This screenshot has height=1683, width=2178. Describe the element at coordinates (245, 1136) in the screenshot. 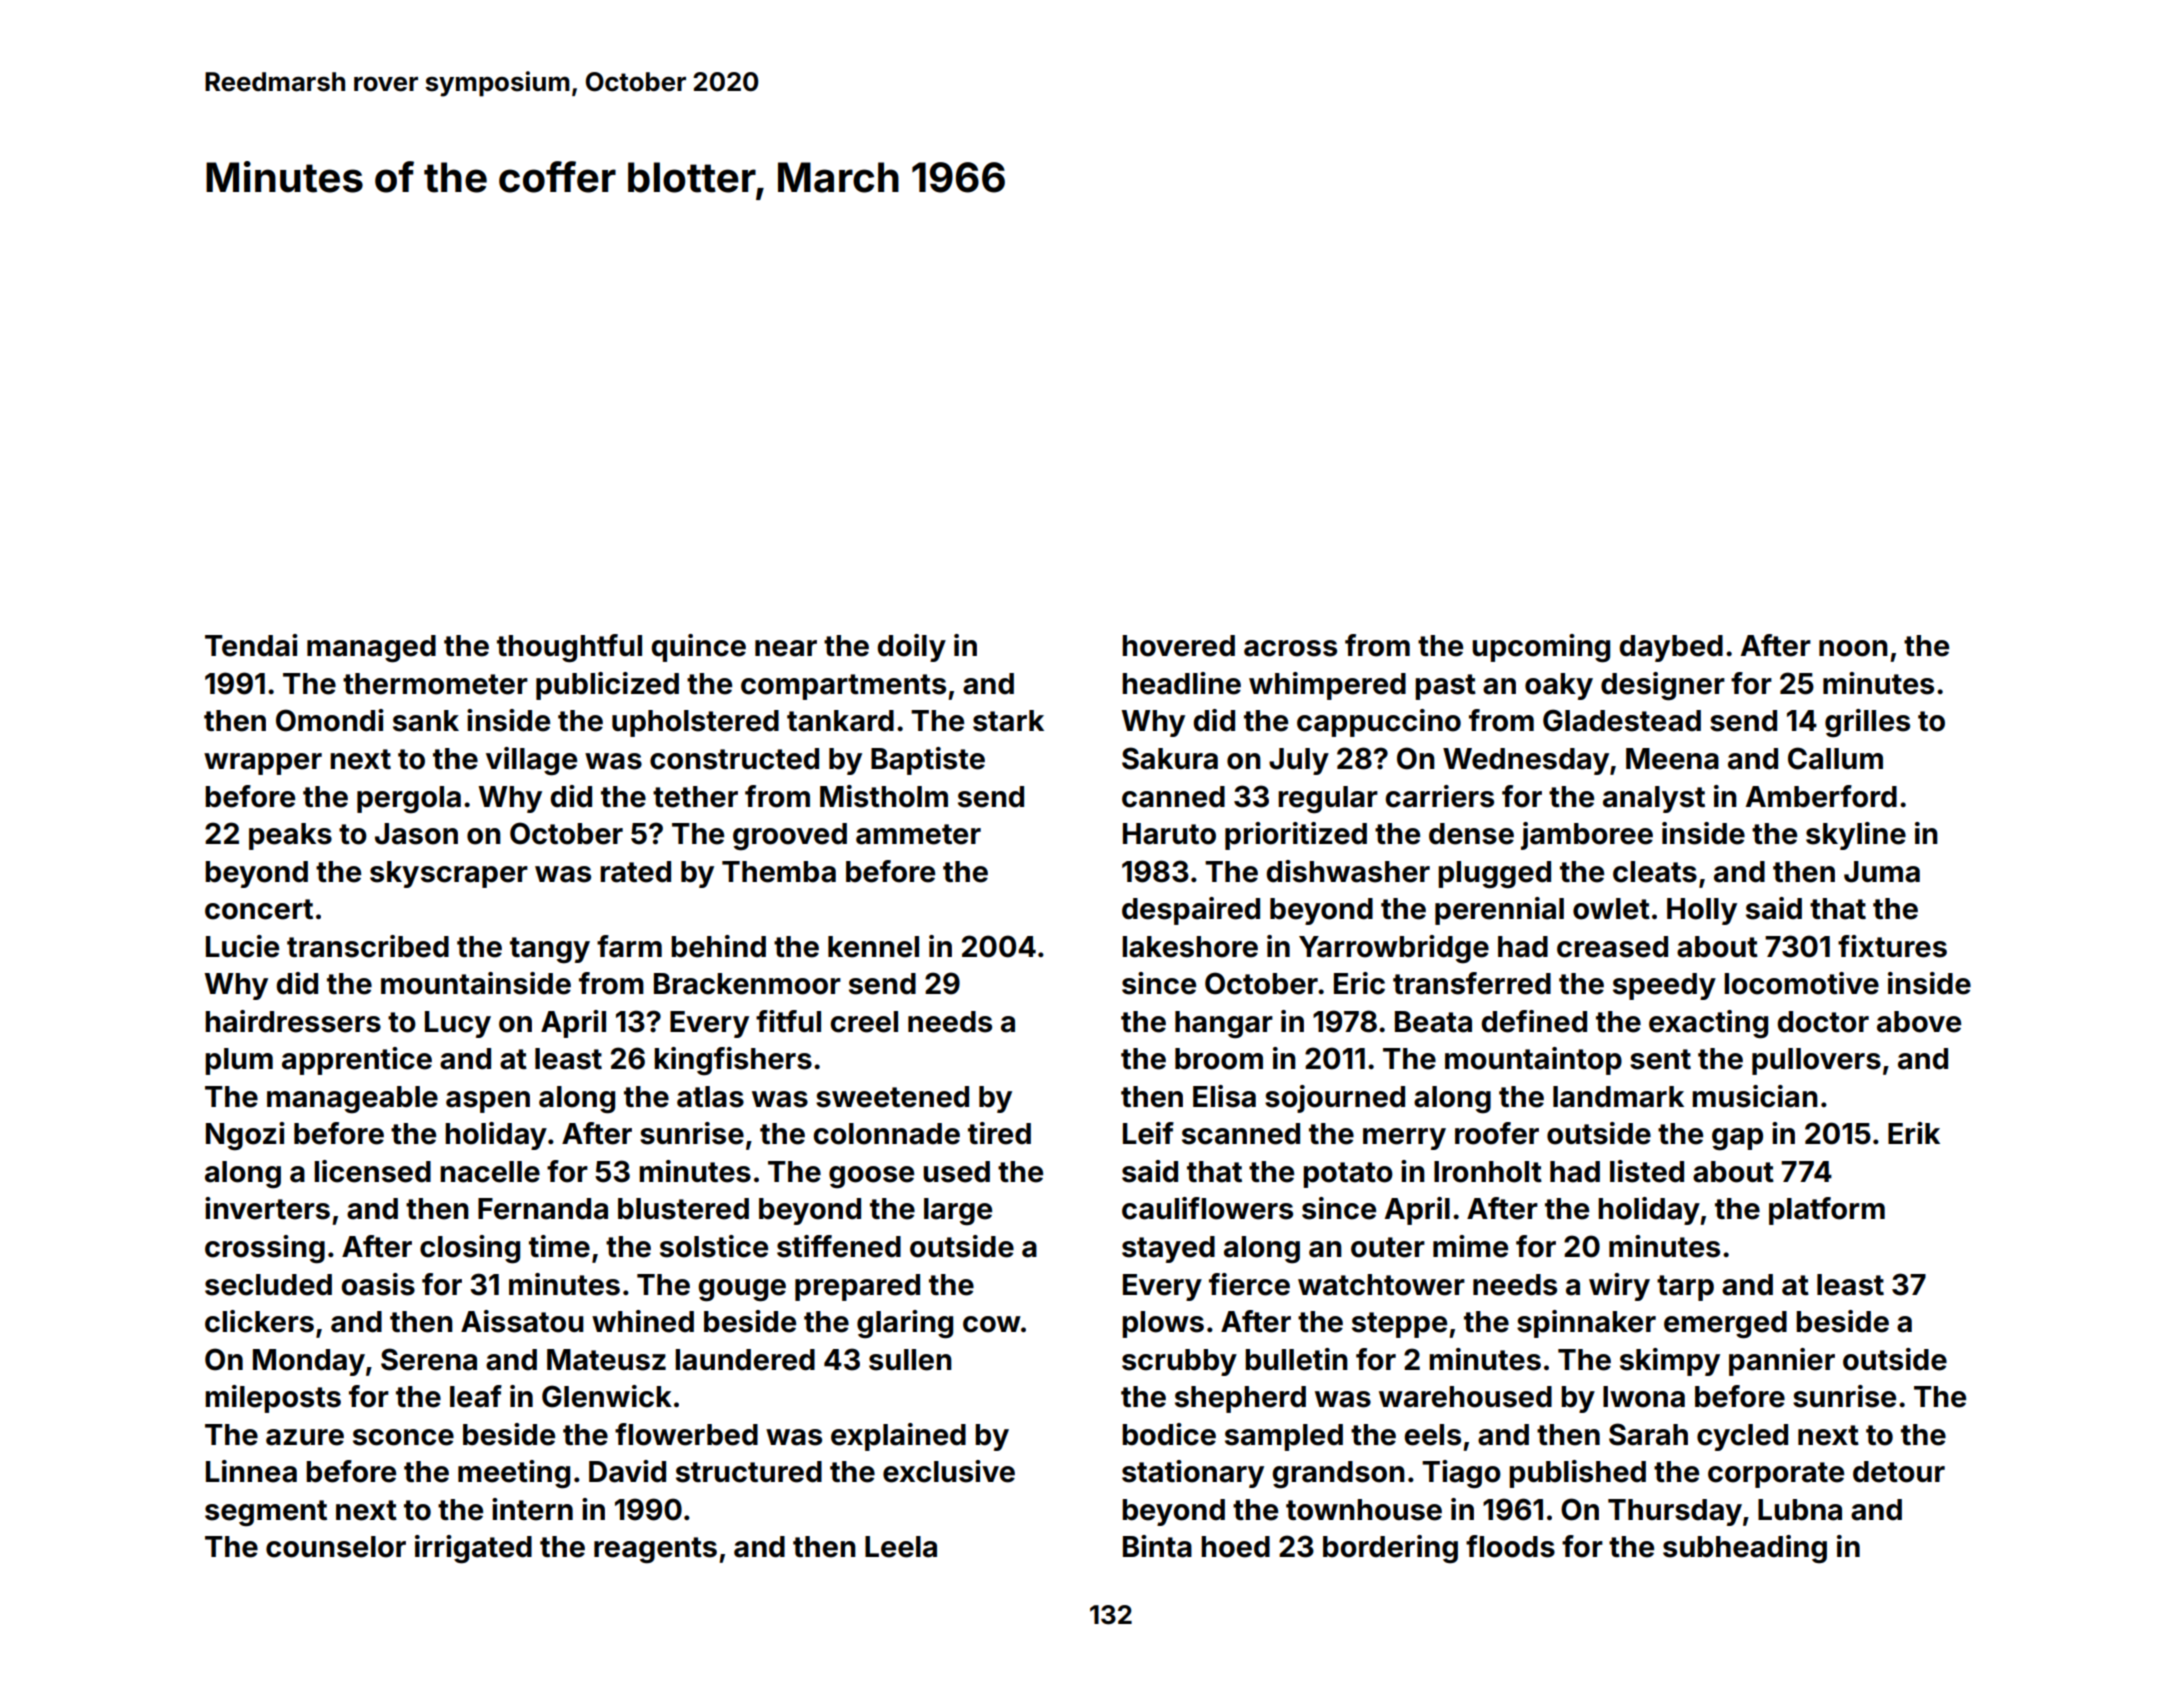

I see `Ngozi` at that location.
